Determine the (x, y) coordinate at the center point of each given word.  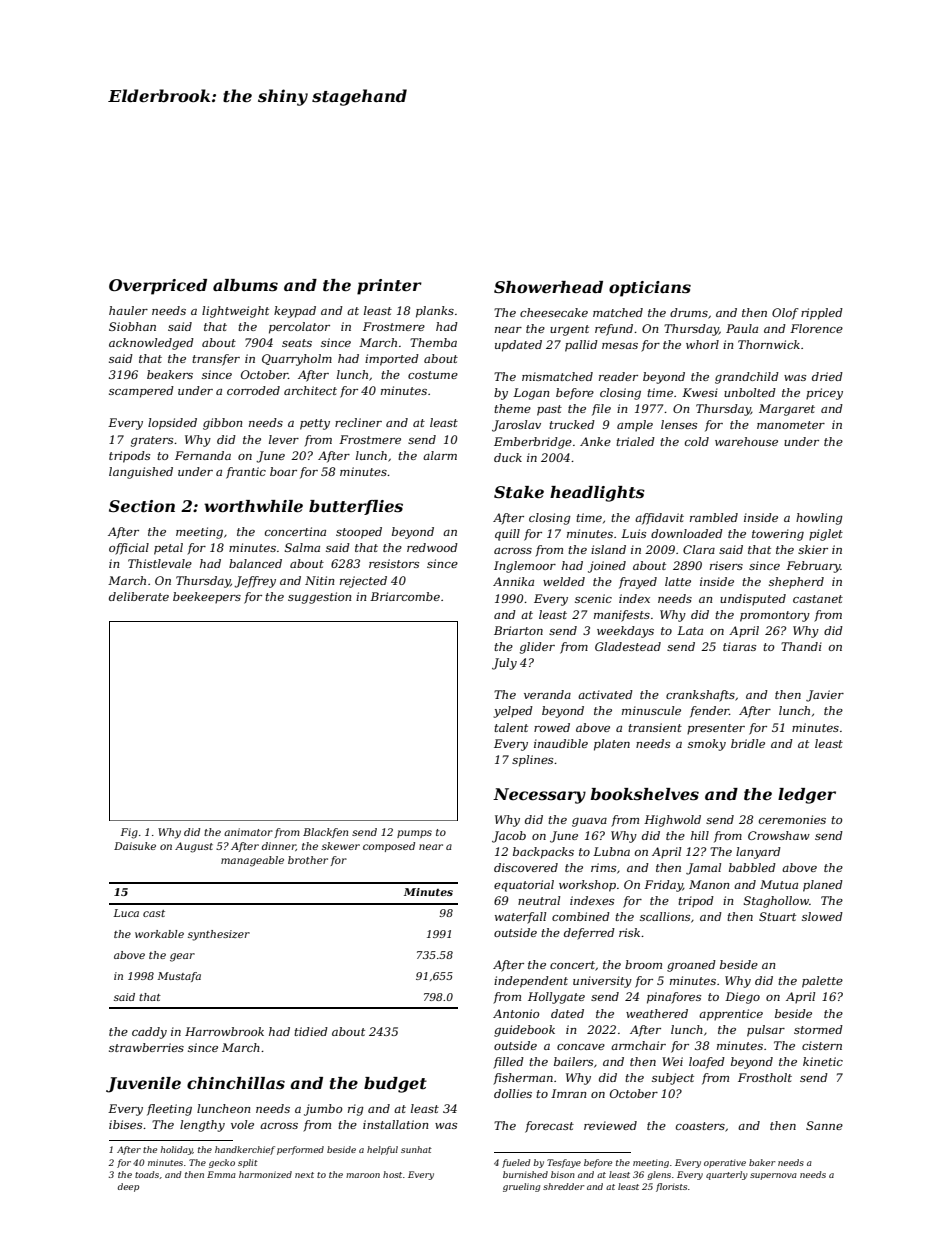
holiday (177, 1150)
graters (152, 441)
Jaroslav (516, 426)
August (194, 847)
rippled (822, 314)
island (608, 549)
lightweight (235, 312)
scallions (665, 916)
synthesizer (219, 935)
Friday (663, 886)
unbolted (750, 392)
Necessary (539, 796)
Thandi (801, 646)
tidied (311, 1031)
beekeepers (207, 598)
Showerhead (548, 287)
